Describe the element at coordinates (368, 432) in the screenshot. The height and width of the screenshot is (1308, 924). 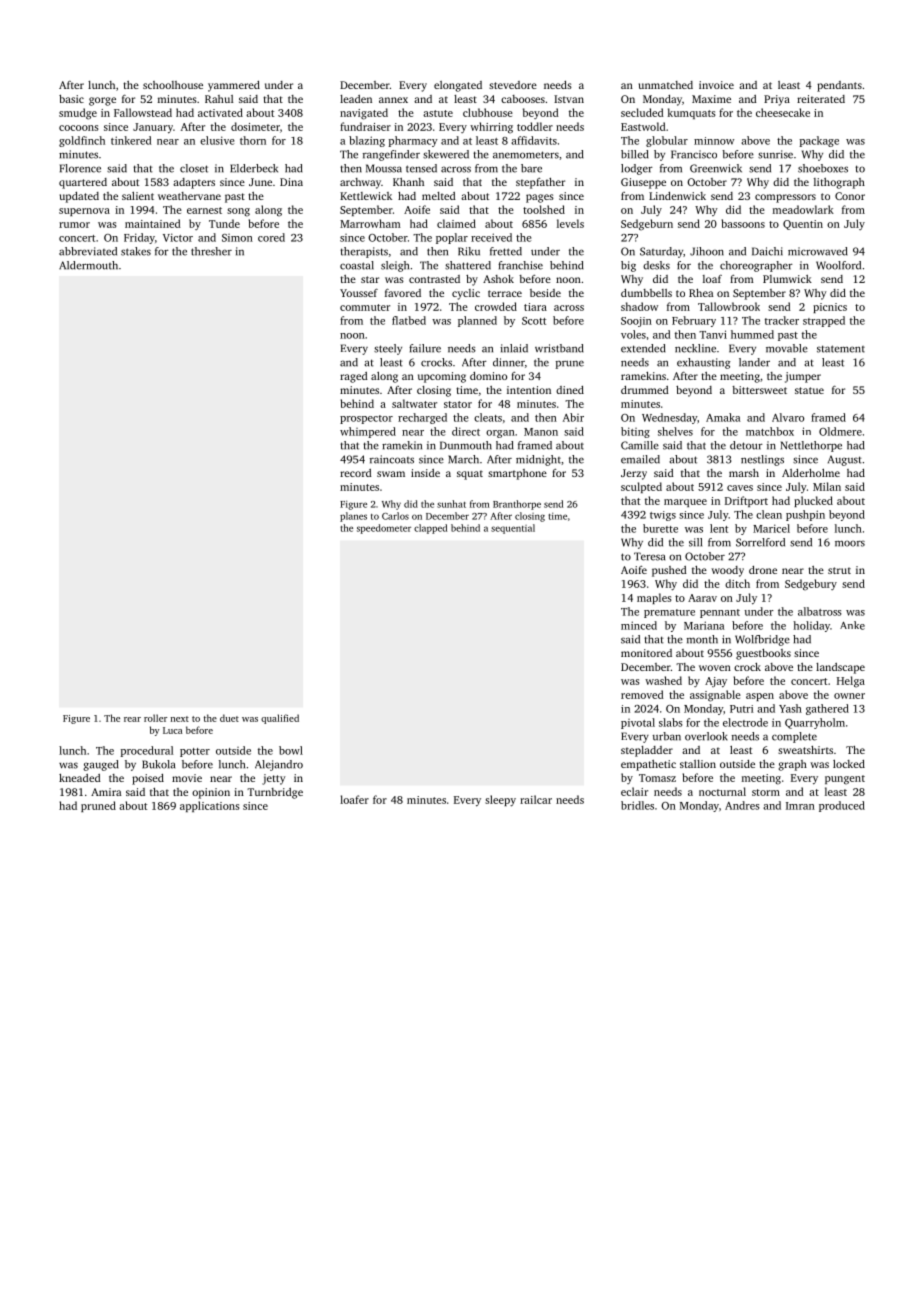
I see `whimpered` at that location.
